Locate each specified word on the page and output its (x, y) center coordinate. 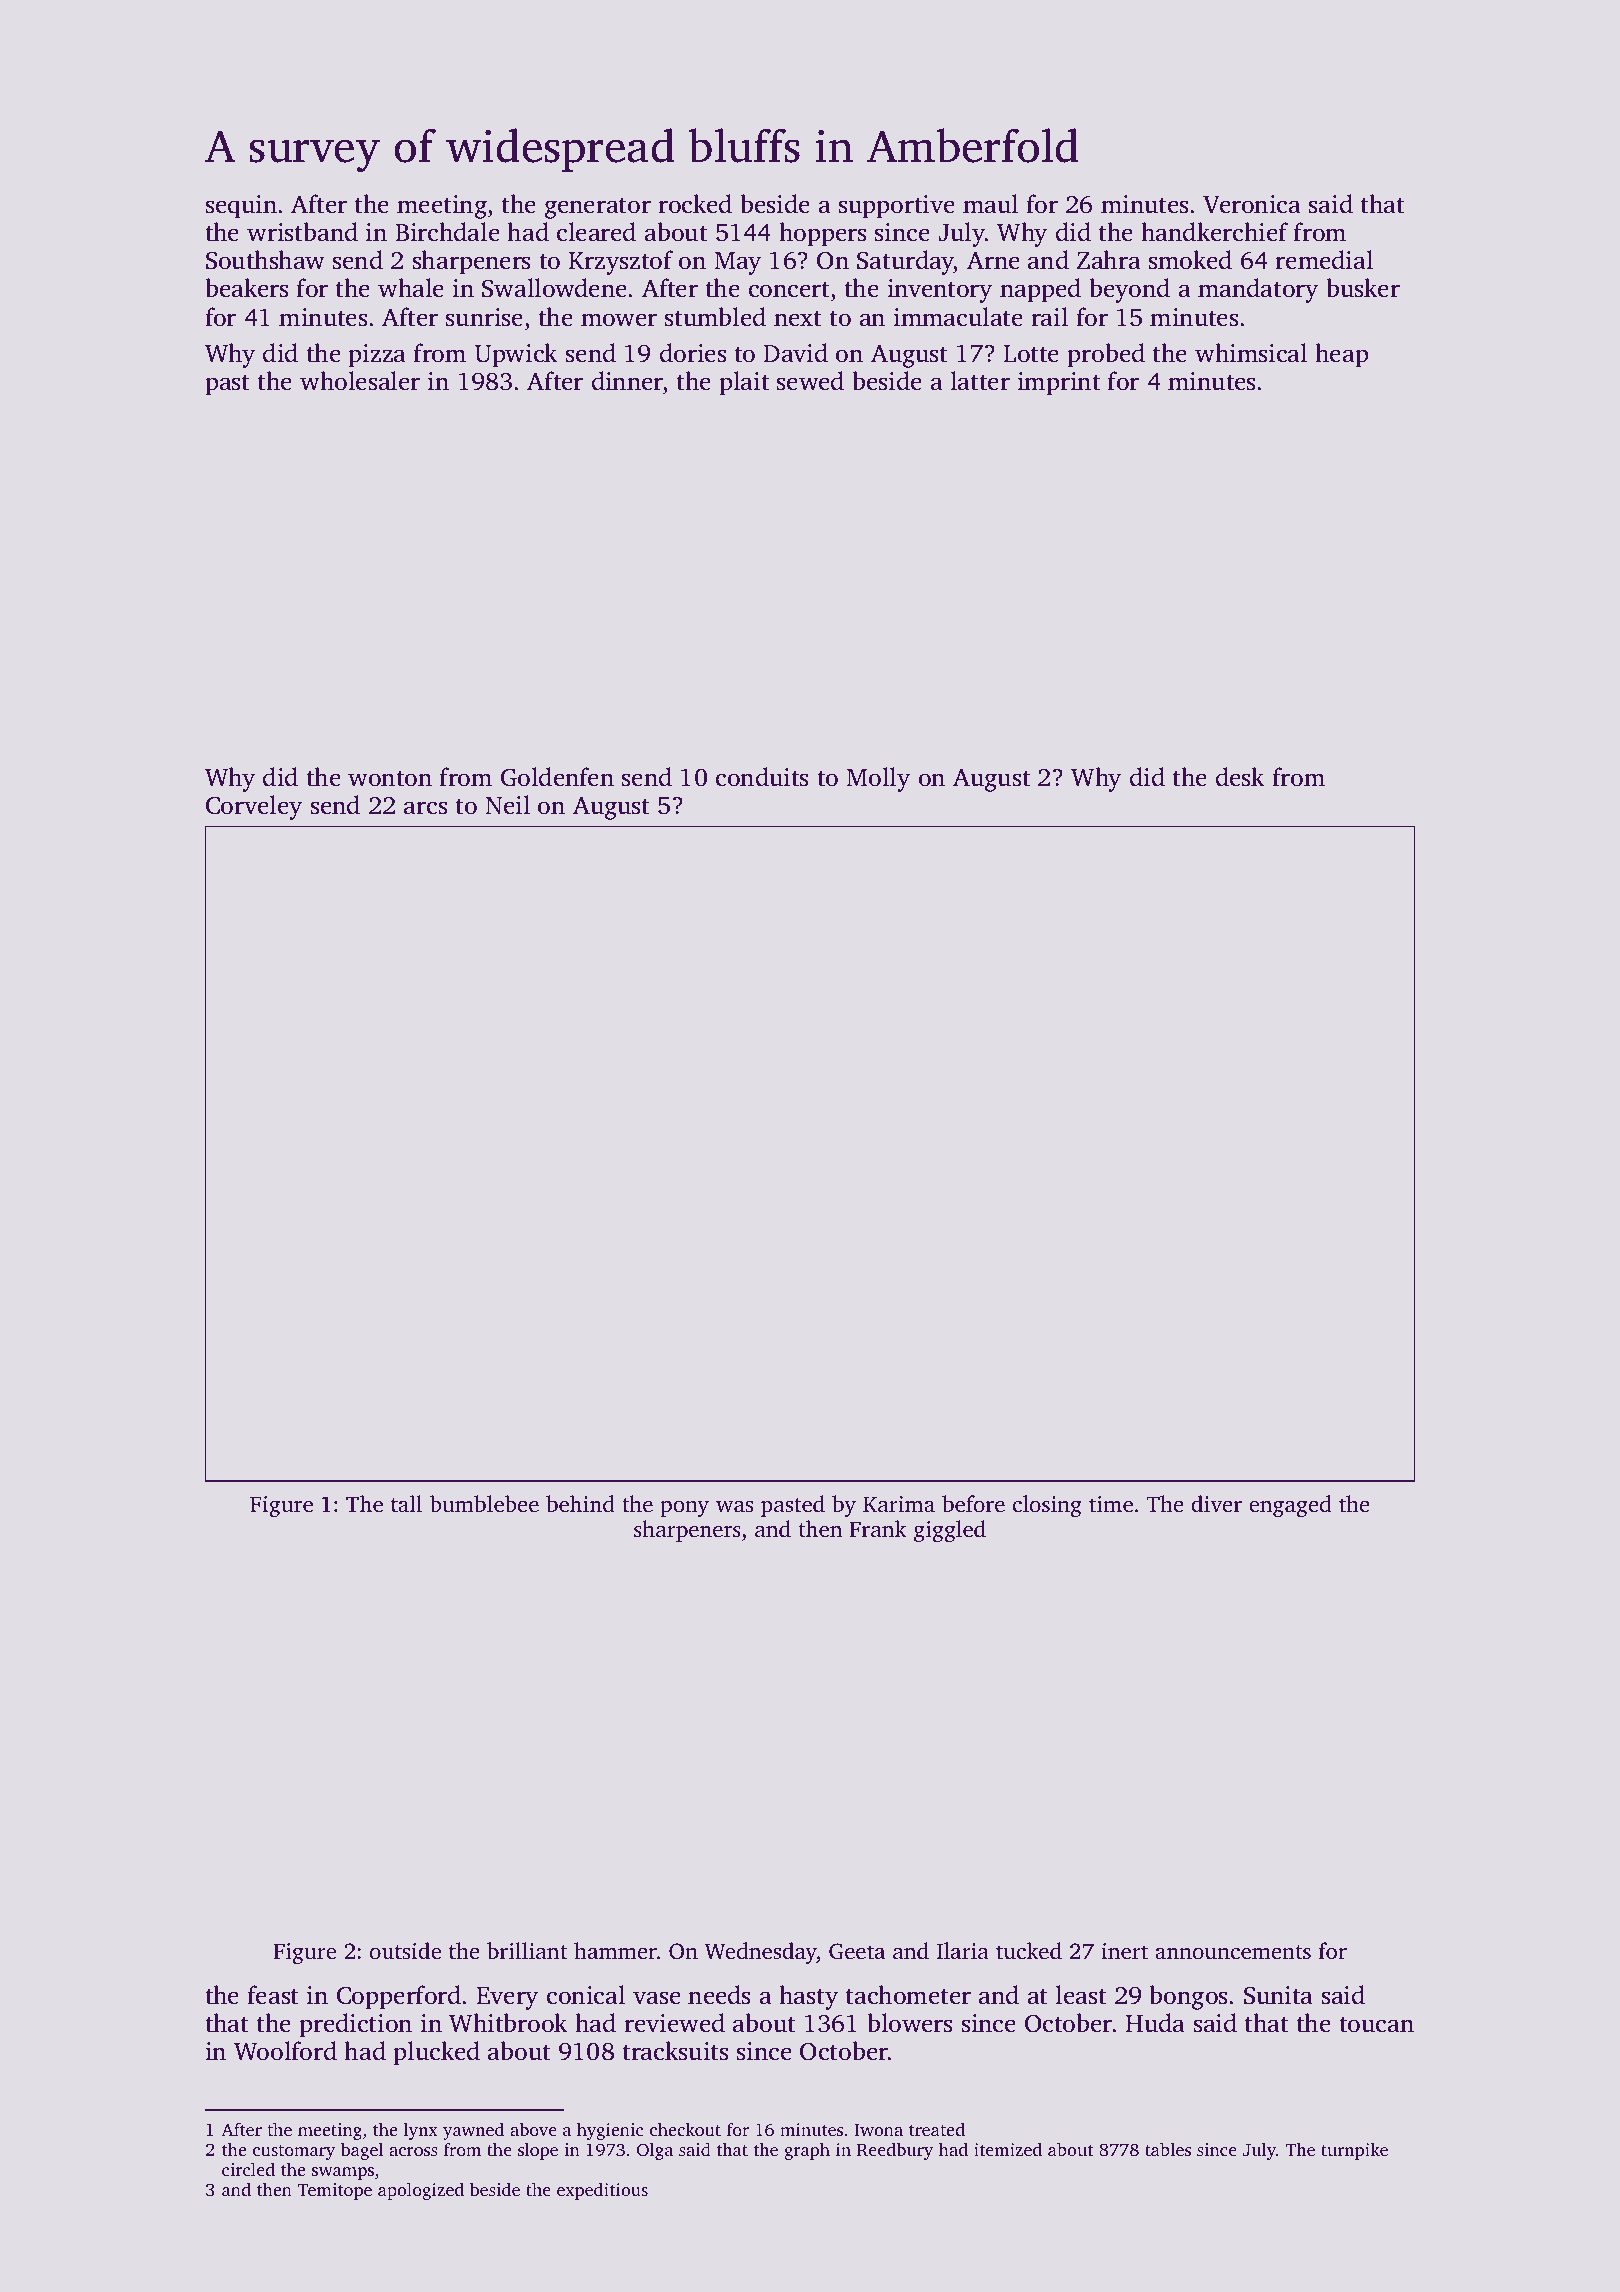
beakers (246, 288)
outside (405, 1950)
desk (1240, 777)
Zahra (1109, 260)
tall (406, 1504)
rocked (695, 204)
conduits (762, 777)
